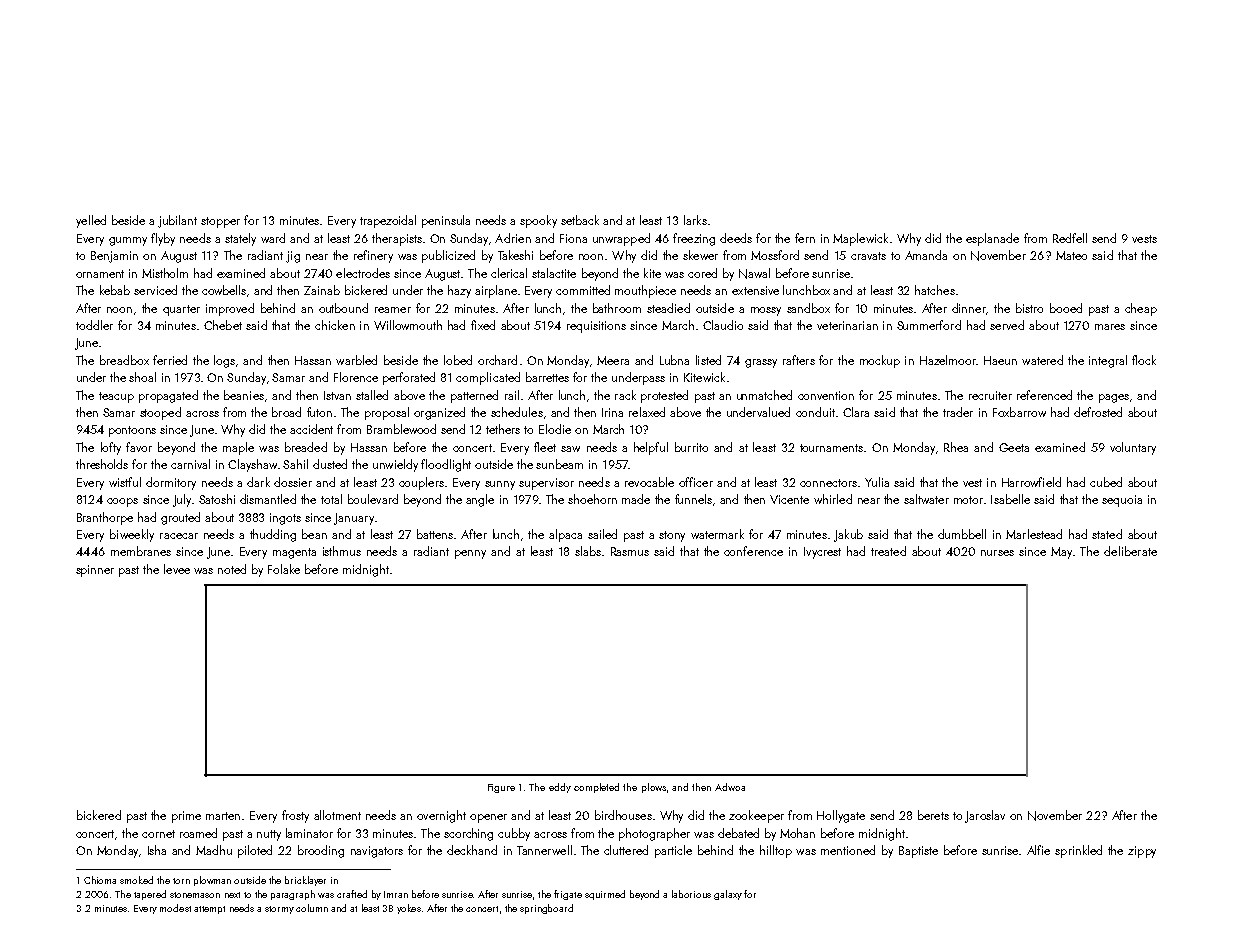 This image has height=952, width=1233. I want to click on Redfell, so click(1070, 238).
